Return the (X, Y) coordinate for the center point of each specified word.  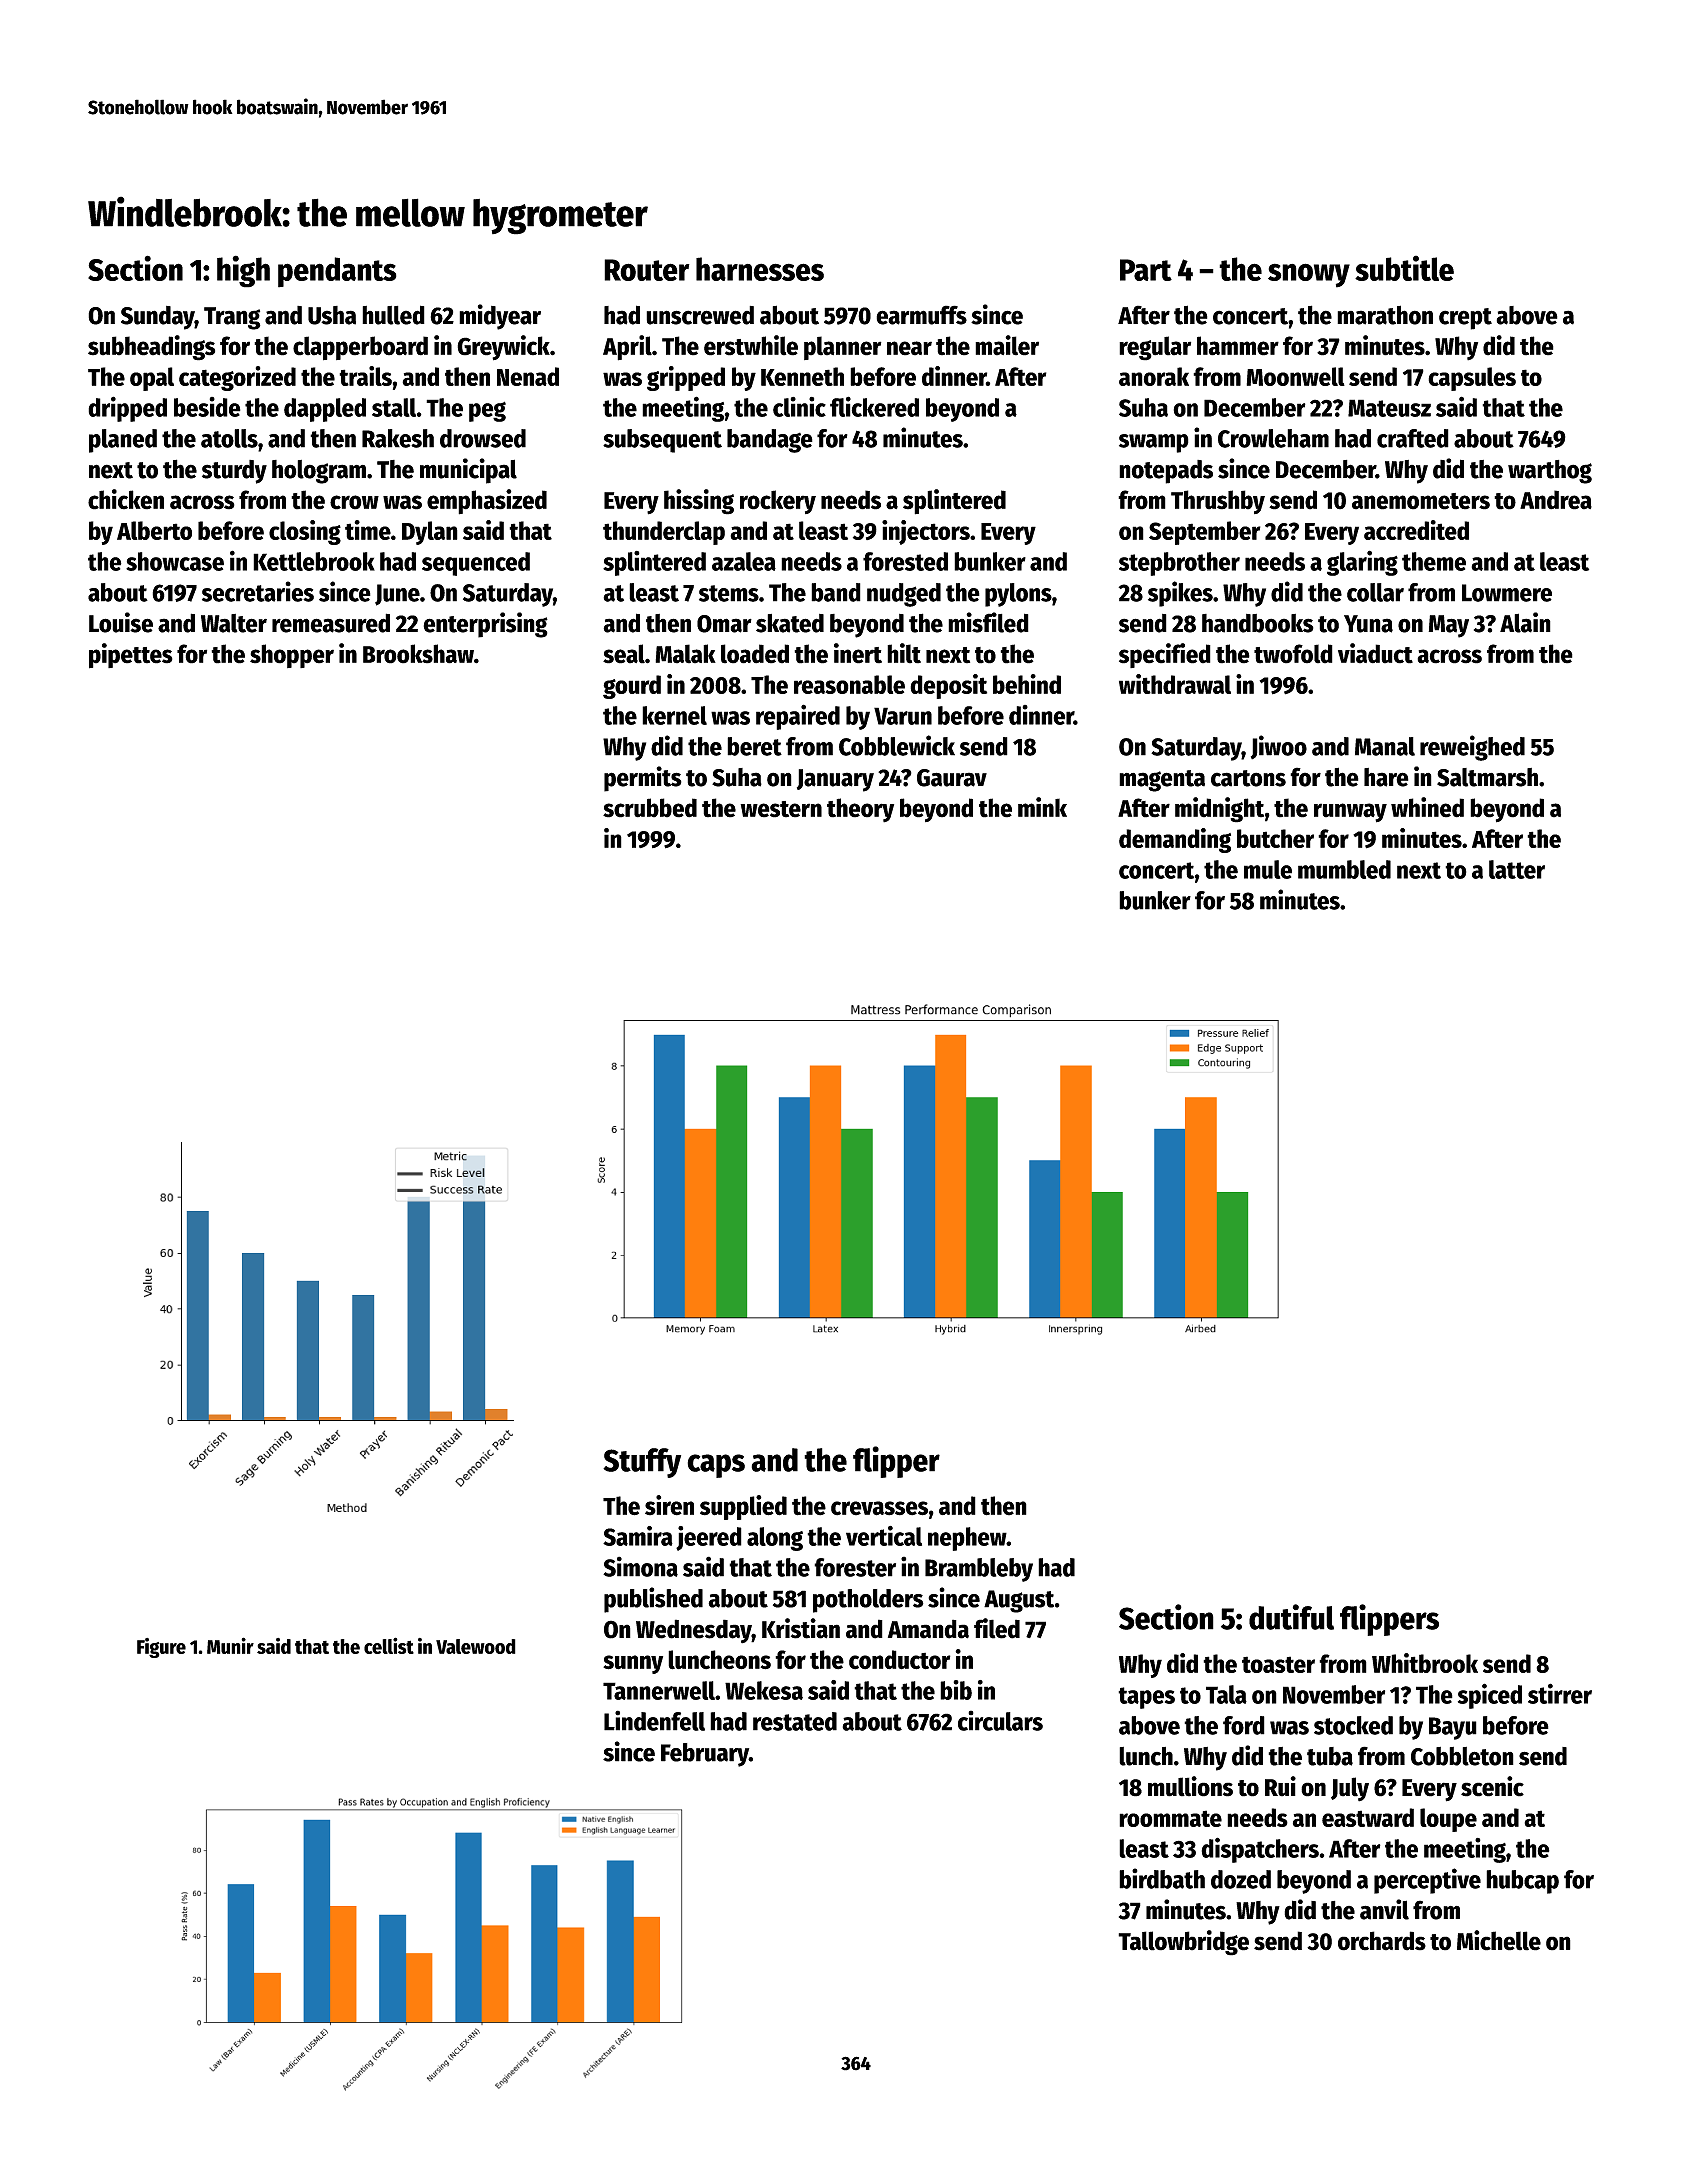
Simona (640, 1566)
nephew (967, 1539)
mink (1042, 807)
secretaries (258, 591)
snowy (1309, 275)
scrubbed (650, 808)
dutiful (1291, 1617)
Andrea (1556, 500)
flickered (874, 406)
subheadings (151, 348)
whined (1427, 807)
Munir (230, 1645)
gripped (686, 378)
